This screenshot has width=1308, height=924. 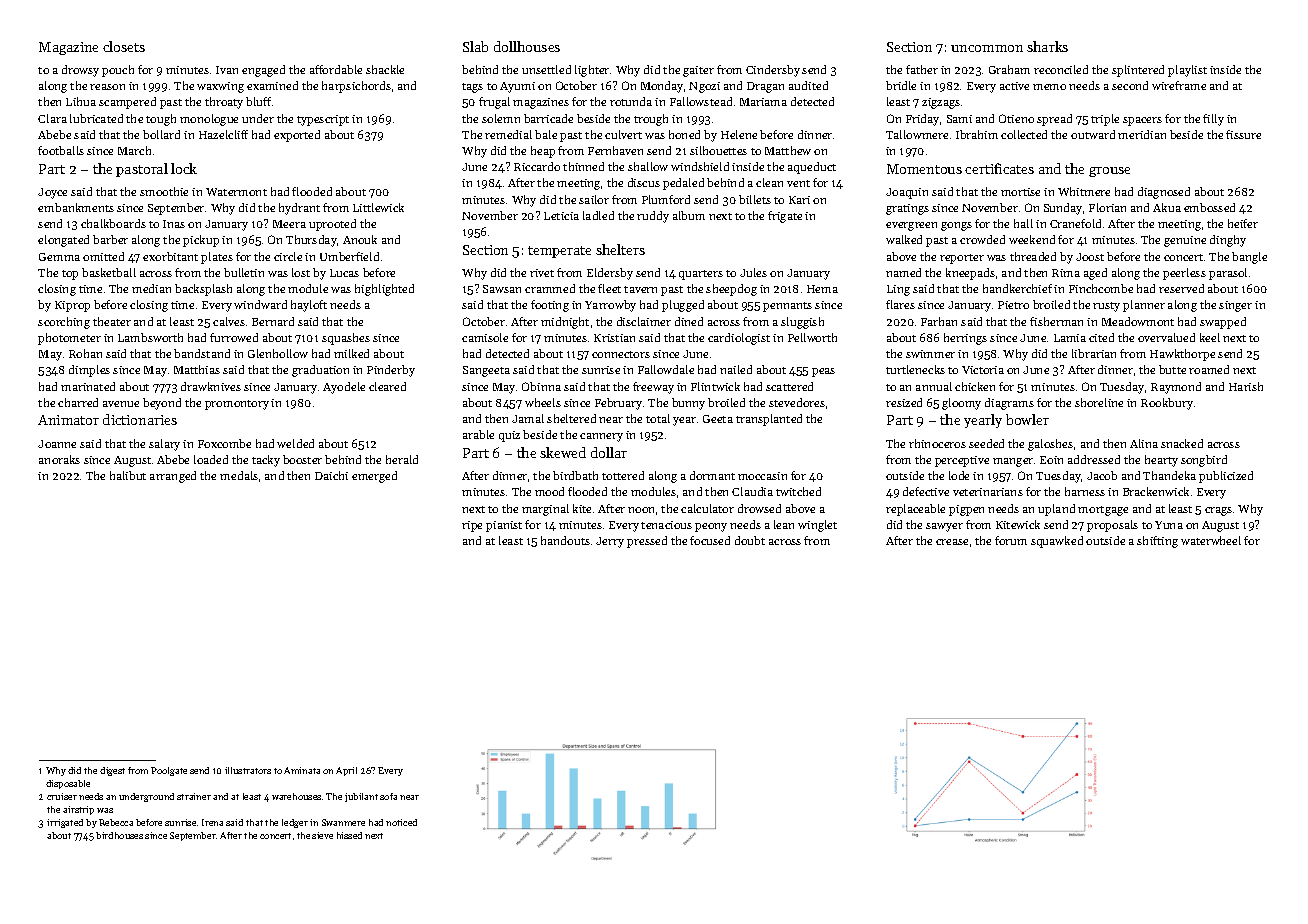 What do you see at coordinates (598, 215) in the screenshot?
I see `ladled` at bounding box center [598, 215].
